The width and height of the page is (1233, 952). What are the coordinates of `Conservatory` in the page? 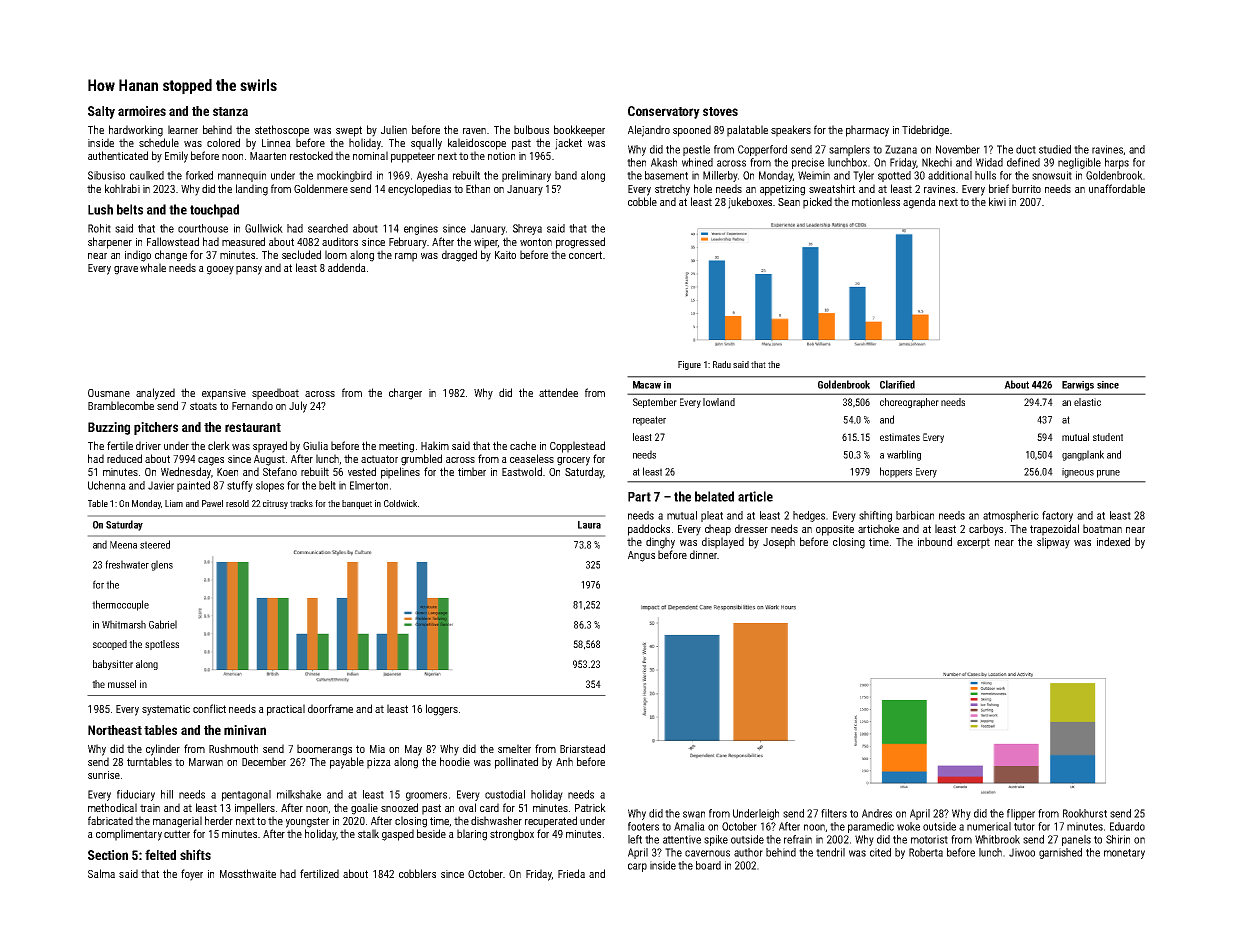 It's located at (664, 112).
